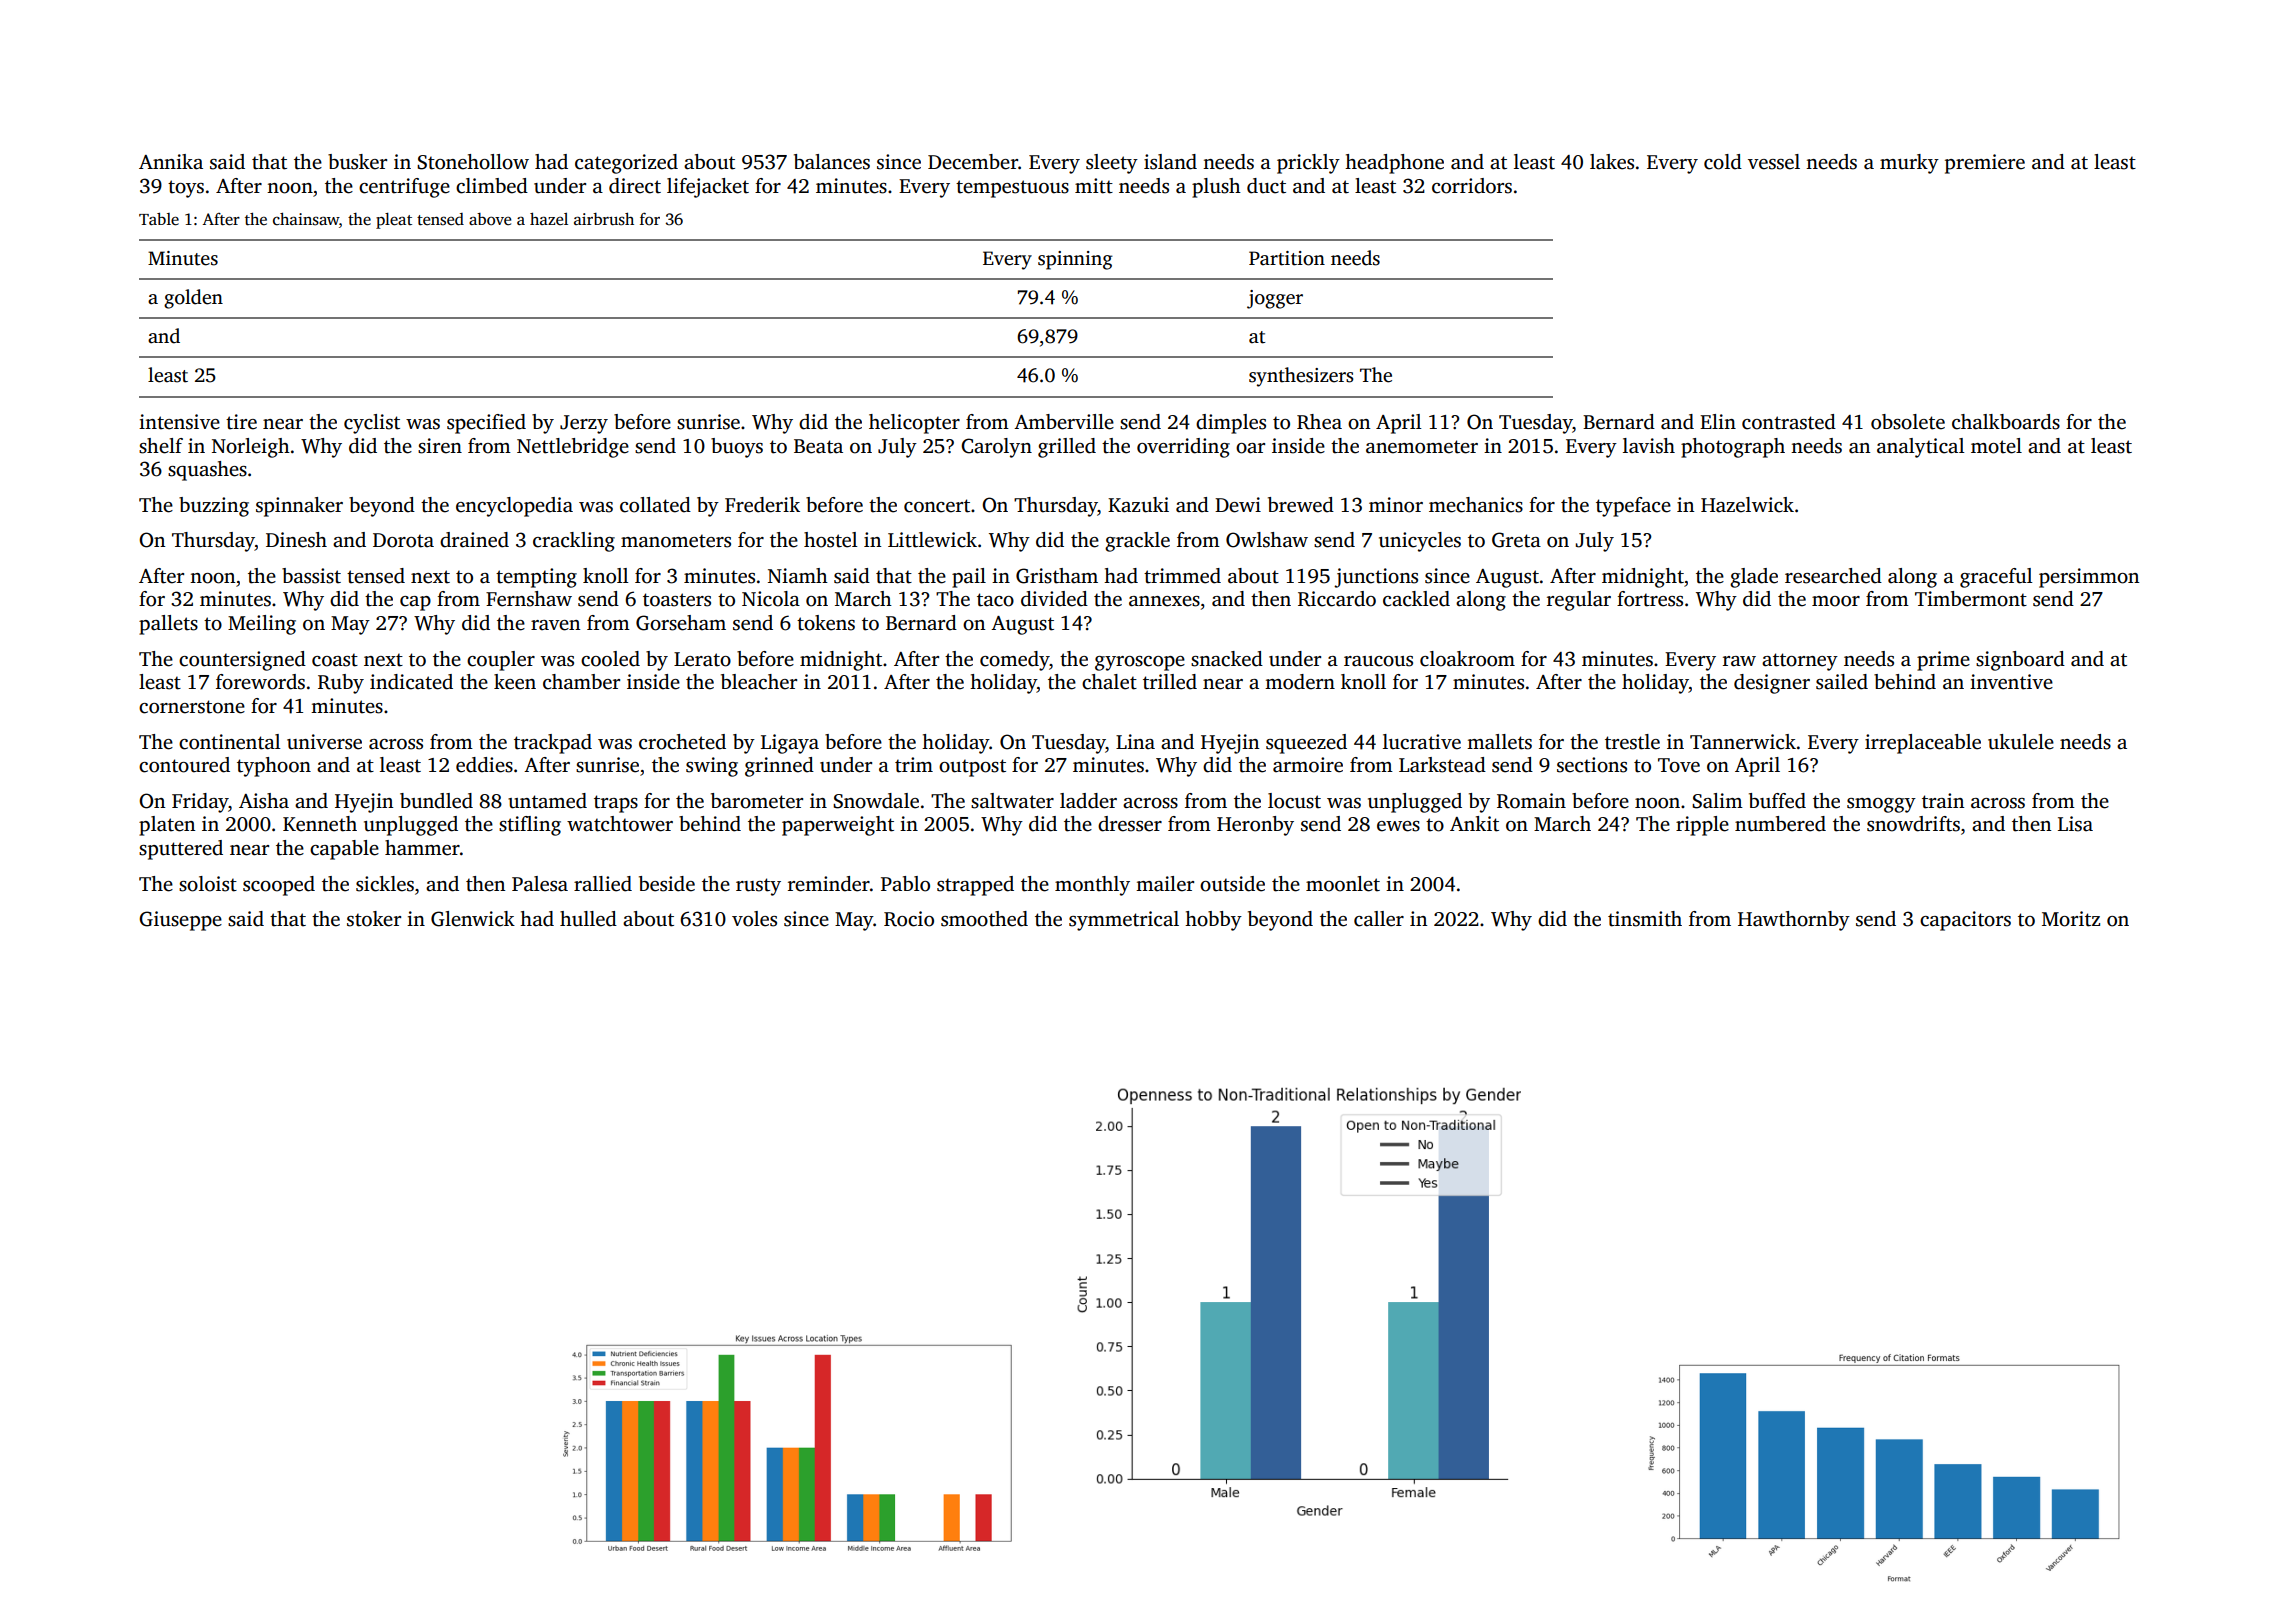 The image size is (2292, 1620). Describe the element at coordinates (1923, 744) in the screenshot. I see `irreplaceable` at that location.
